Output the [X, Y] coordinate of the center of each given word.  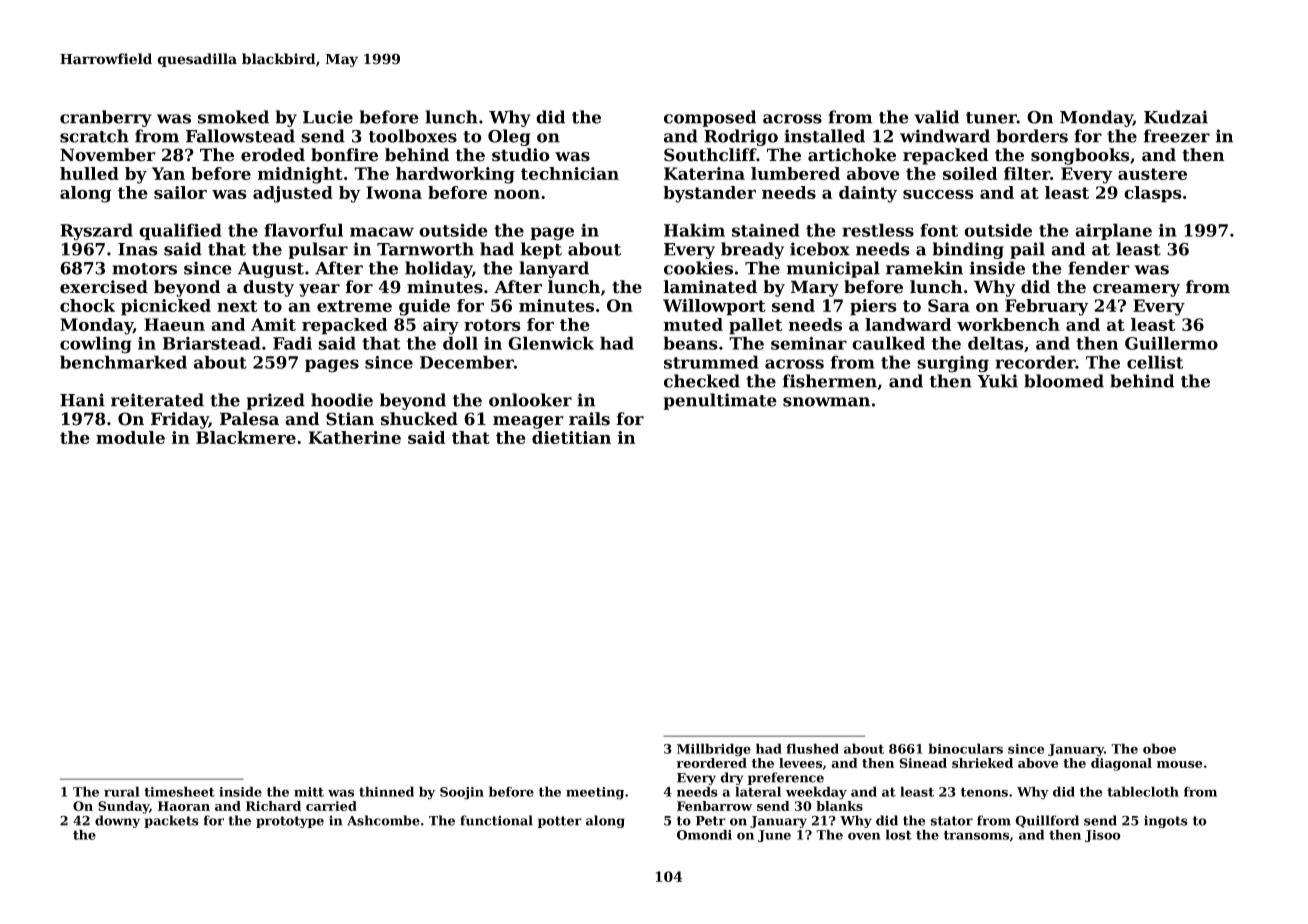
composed [710, 118]
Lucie [328, 117]
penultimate [720, 401]
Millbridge [714, 750]
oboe [1159, 748]
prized [276, 401]
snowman [826, 402]
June [774, 836]
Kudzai [1176, 117]
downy [117, 821]
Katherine [355, 437]
